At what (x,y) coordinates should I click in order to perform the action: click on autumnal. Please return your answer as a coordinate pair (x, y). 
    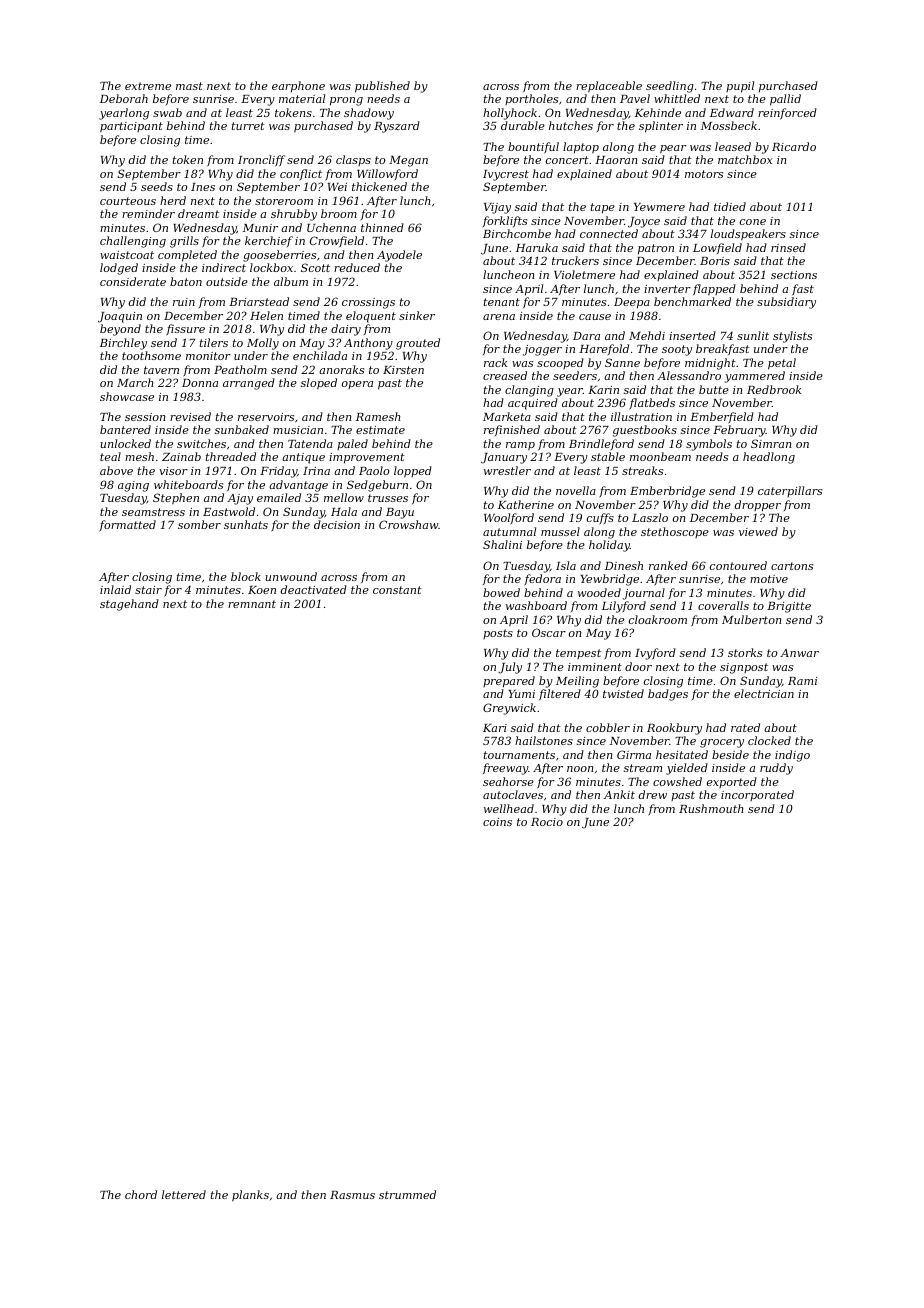
    Looking at the image, I should click on (509, 531).
